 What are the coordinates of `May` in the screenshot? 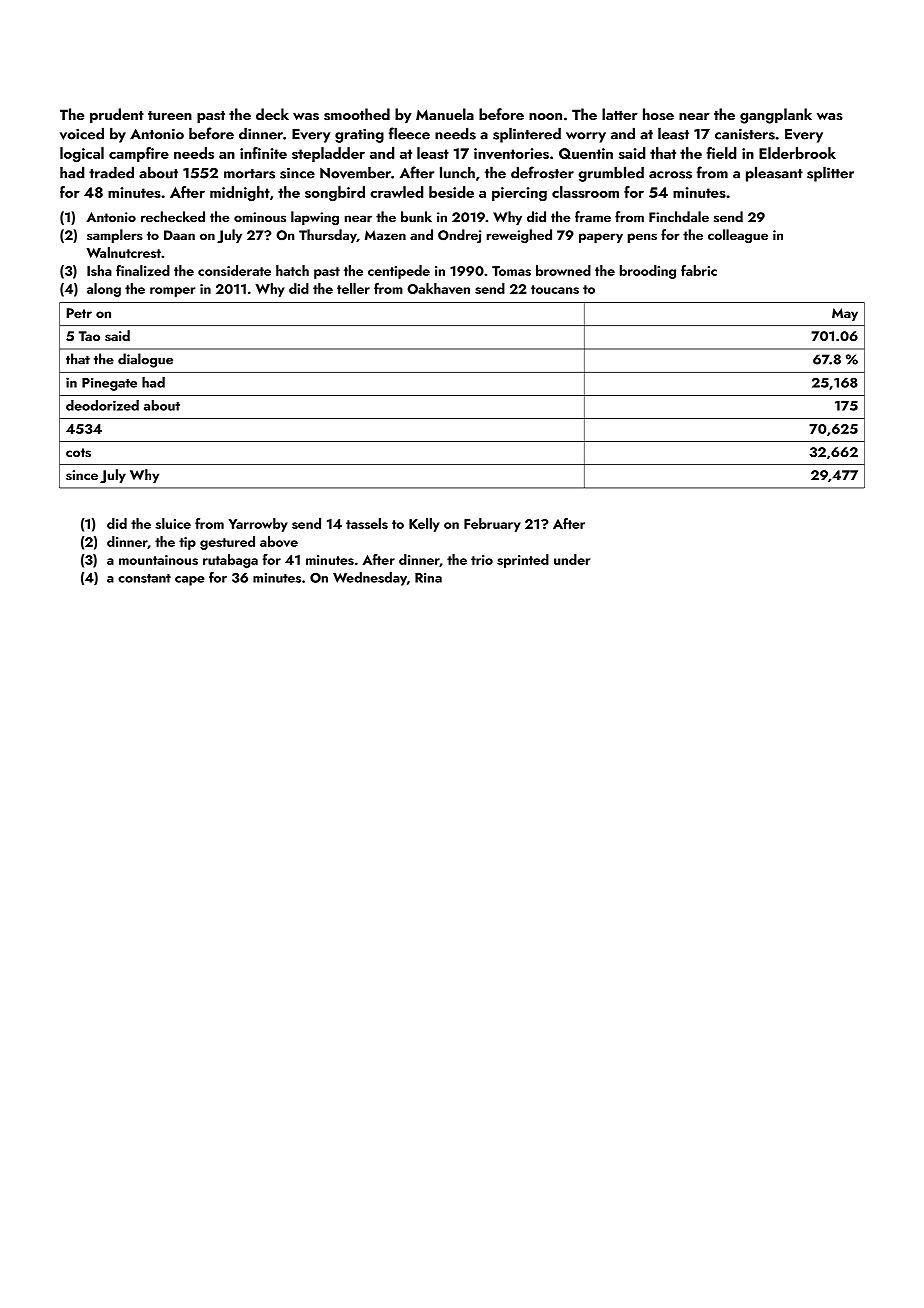 It's located at (845, 314).
